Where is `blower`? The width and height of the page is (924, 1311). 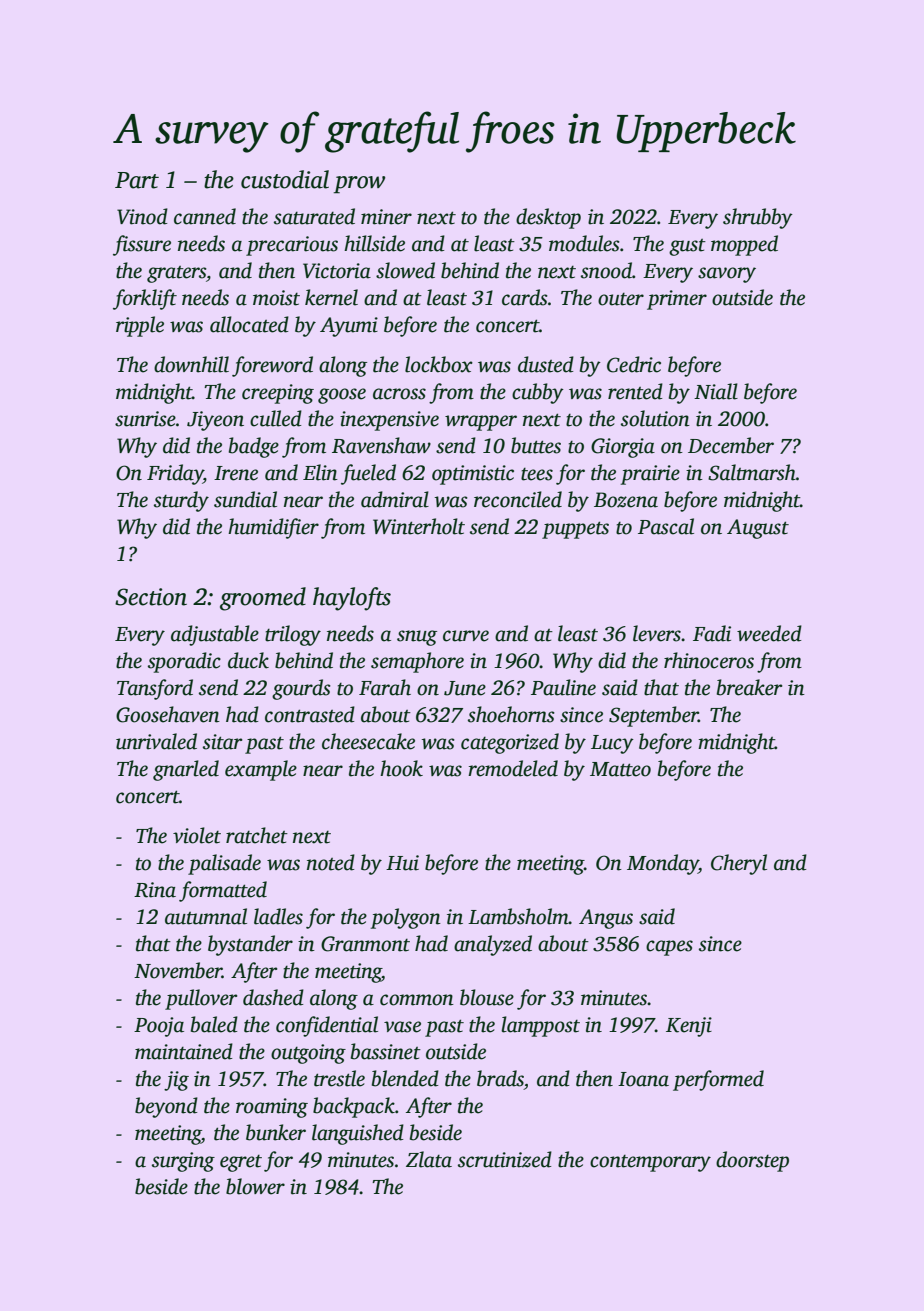
blower is located at coordinates (255, 1186).
